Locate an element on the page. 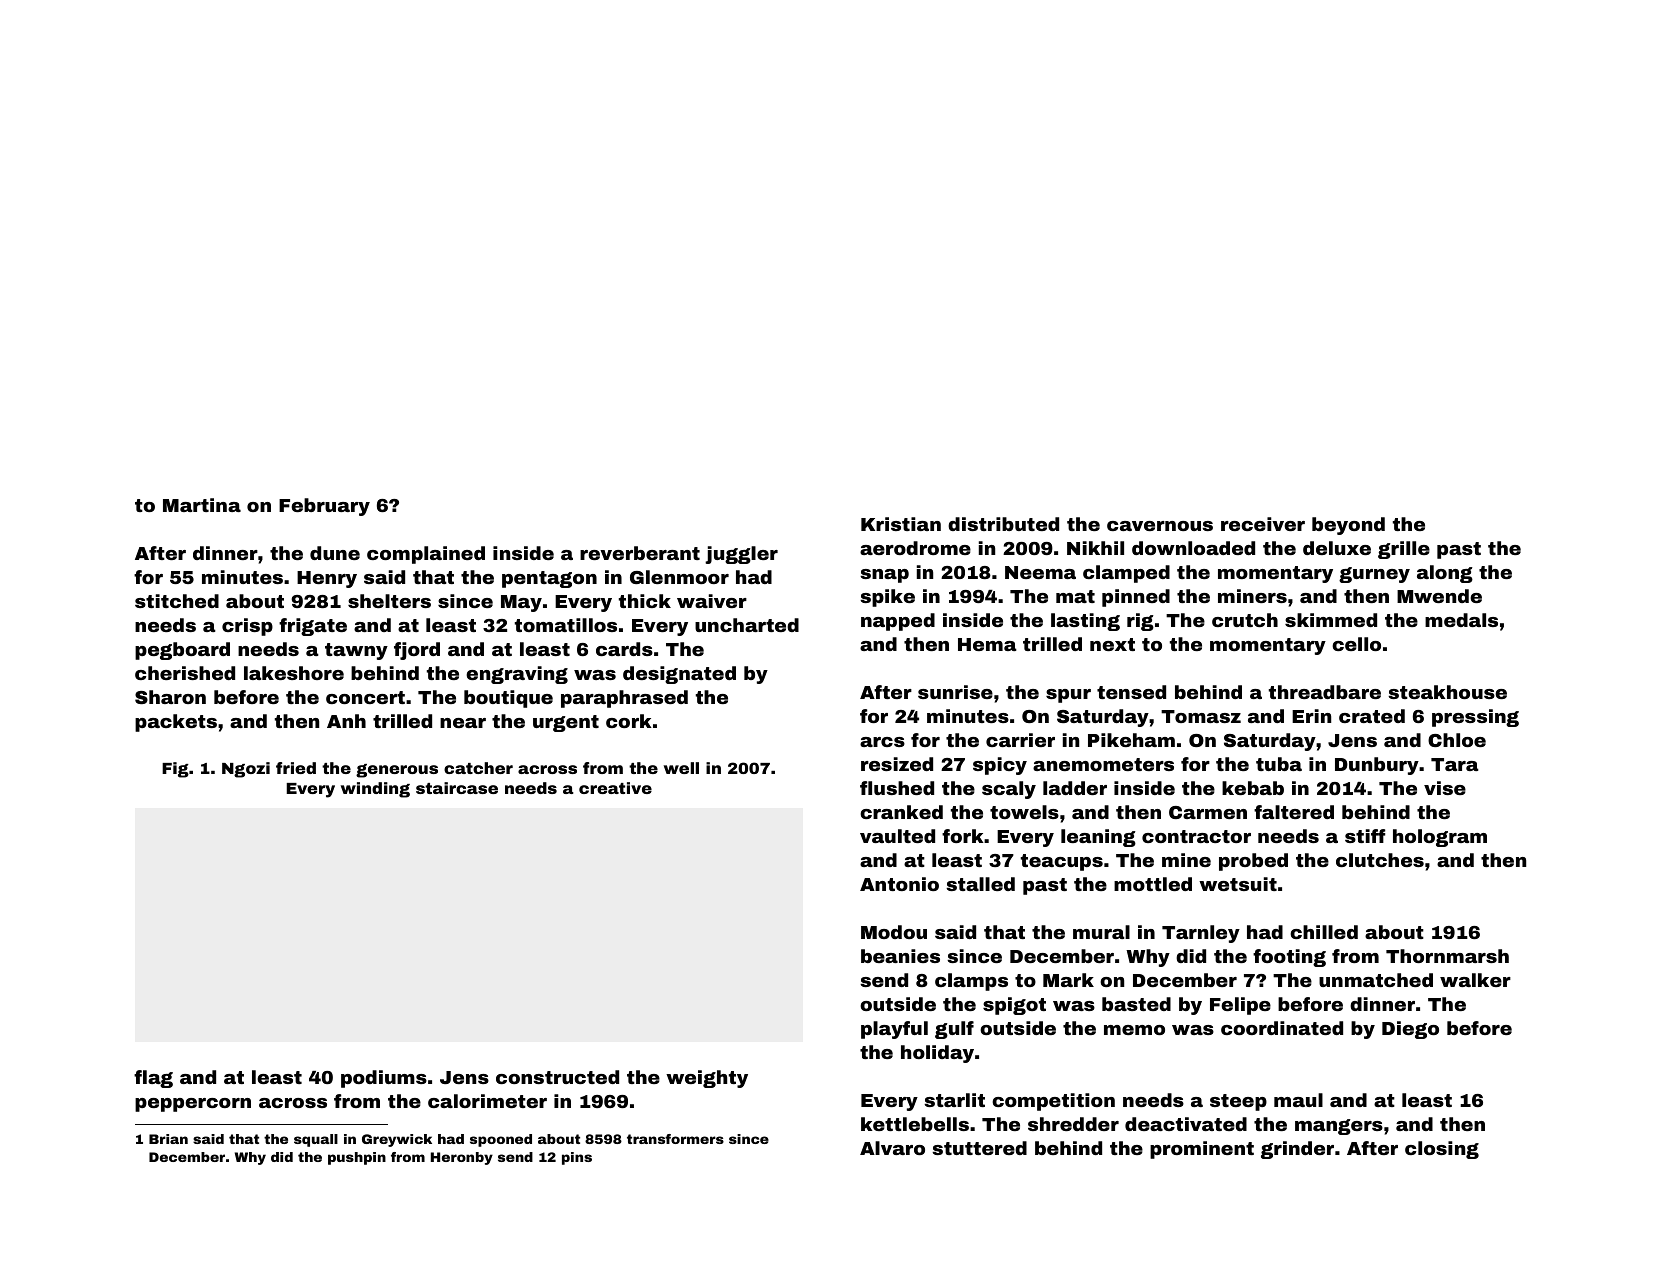 The width and height of the image is (1663, 1285). starlit is located at coordinates (954, 1100).
